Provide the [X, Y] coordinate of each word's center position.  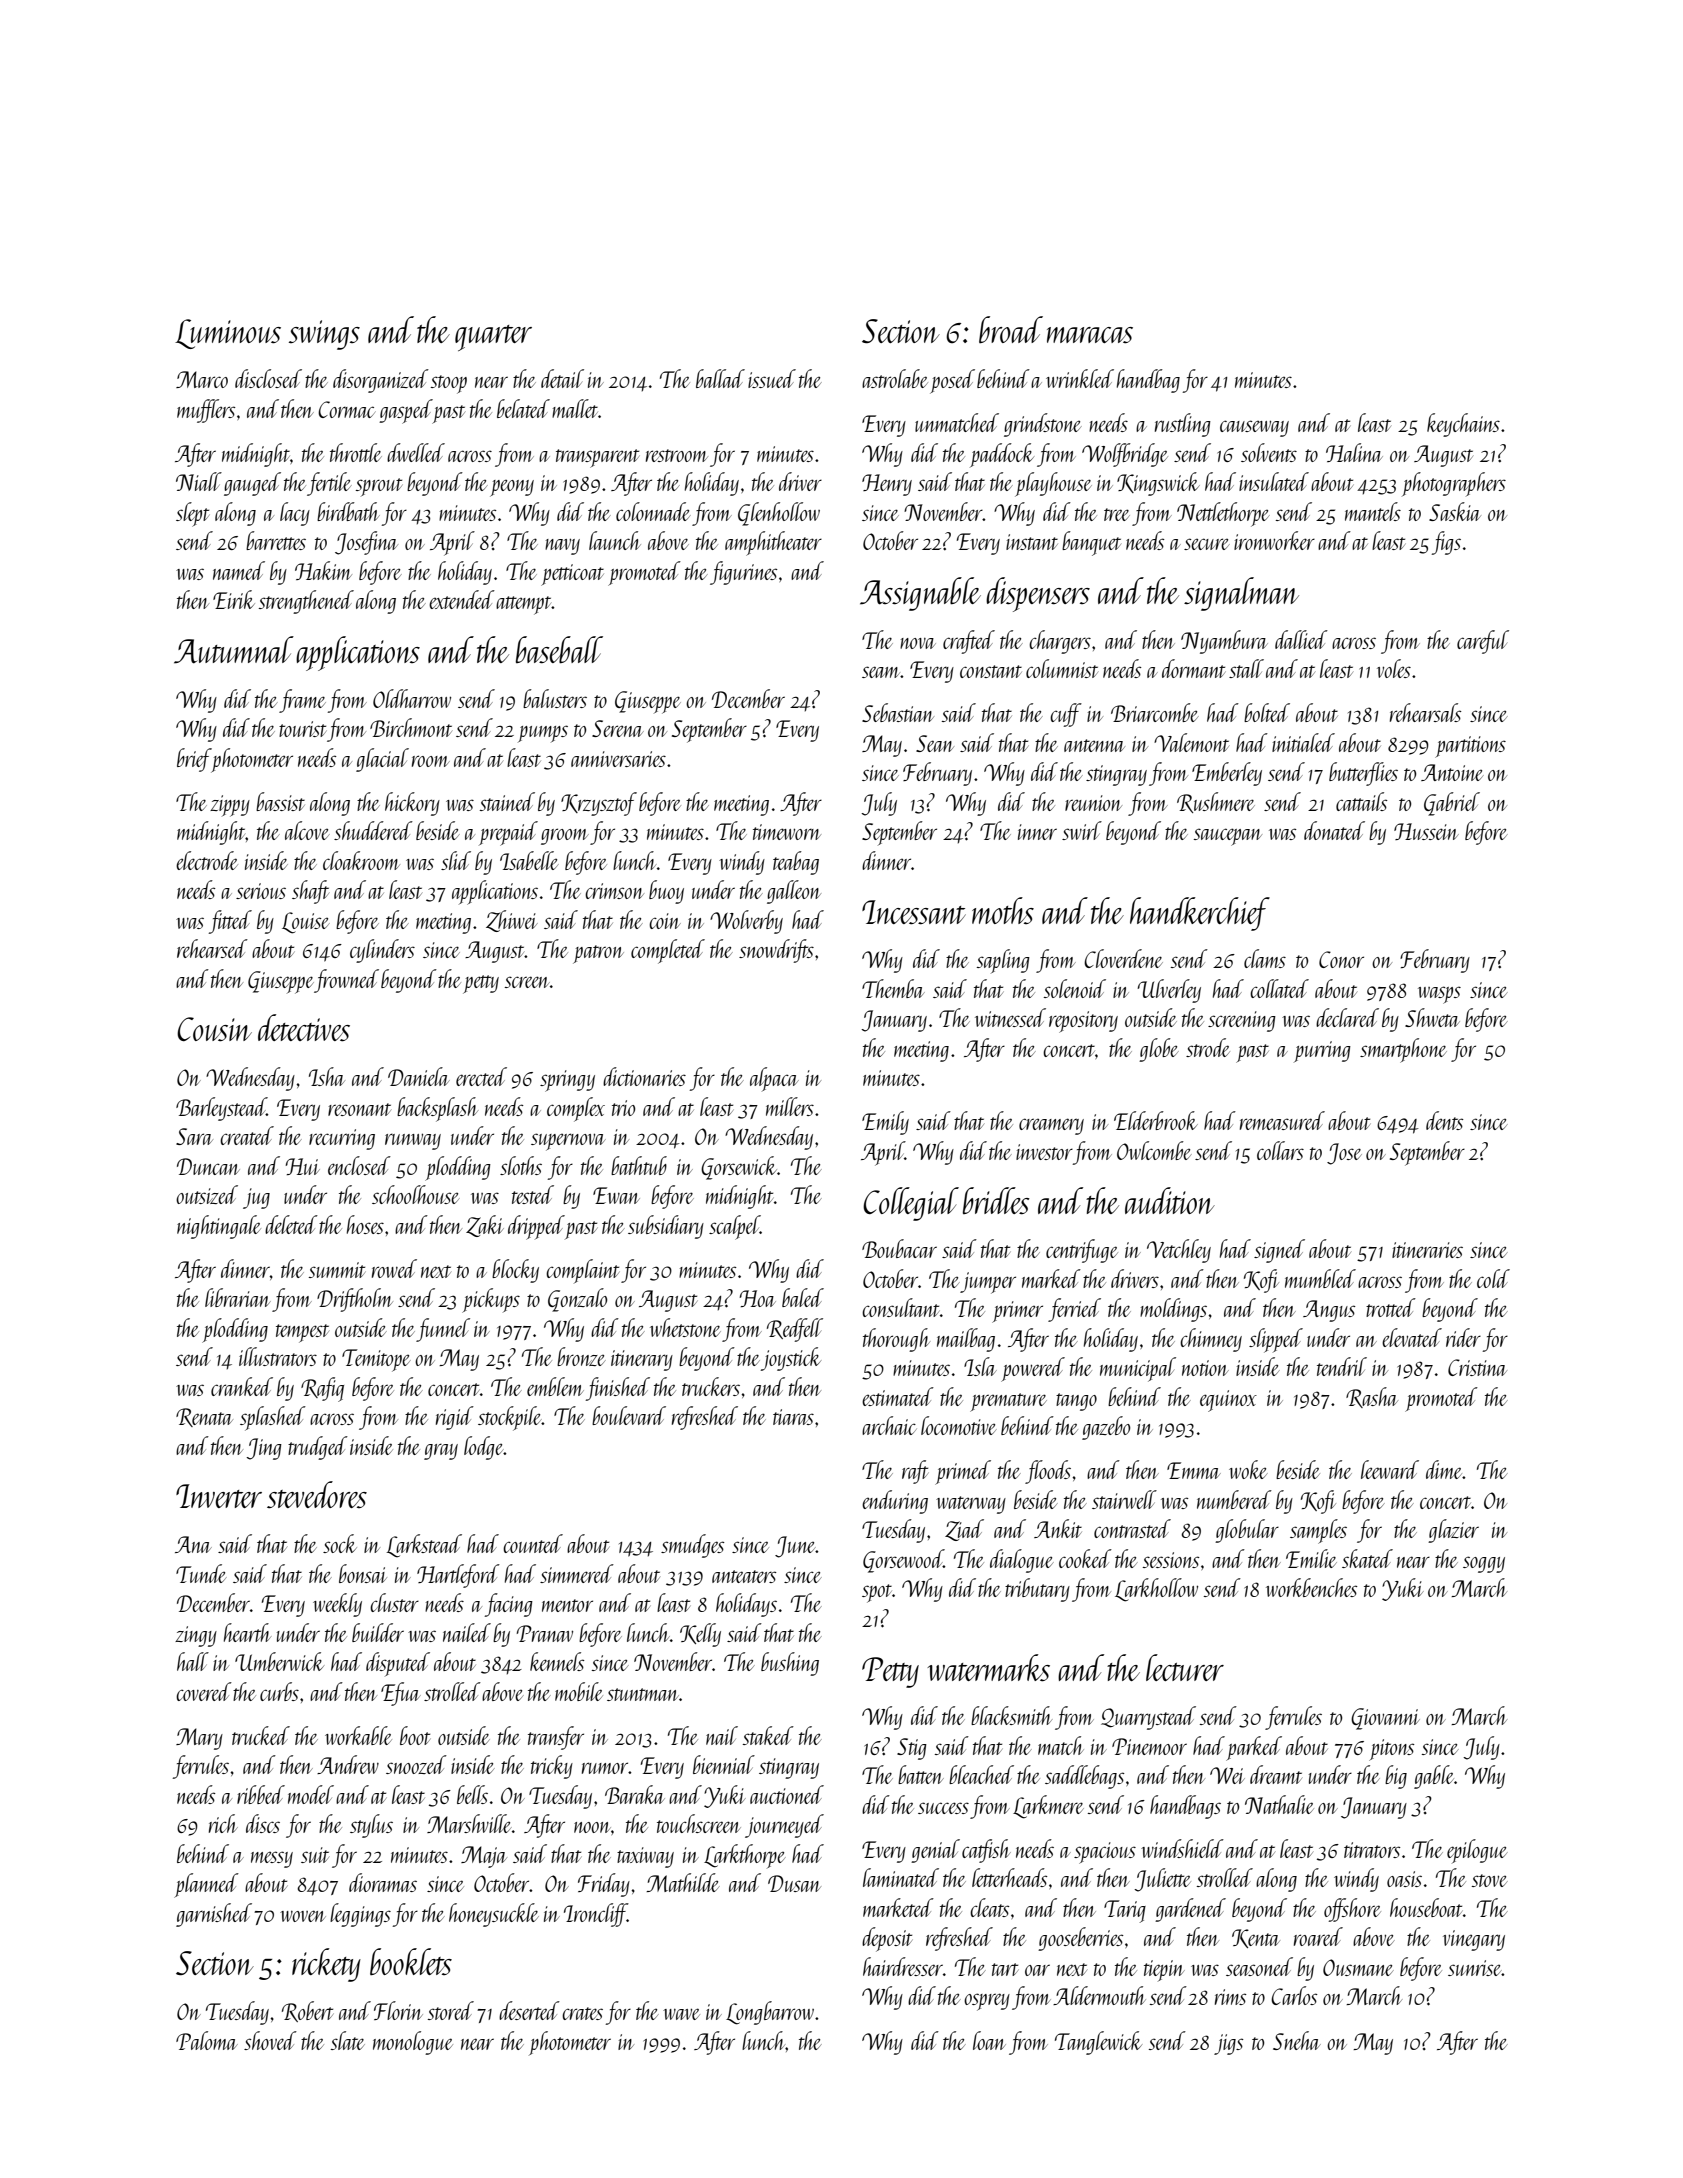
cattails [1361, 801]
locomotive [959, 1425]
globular [1247, 1531]
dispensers [1038, 594]
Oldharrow [412, 698]
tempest [302, 1333]
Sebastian [898, 712]
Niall [199, 481]
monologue [413, 2043]
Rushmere [1216, 802]
